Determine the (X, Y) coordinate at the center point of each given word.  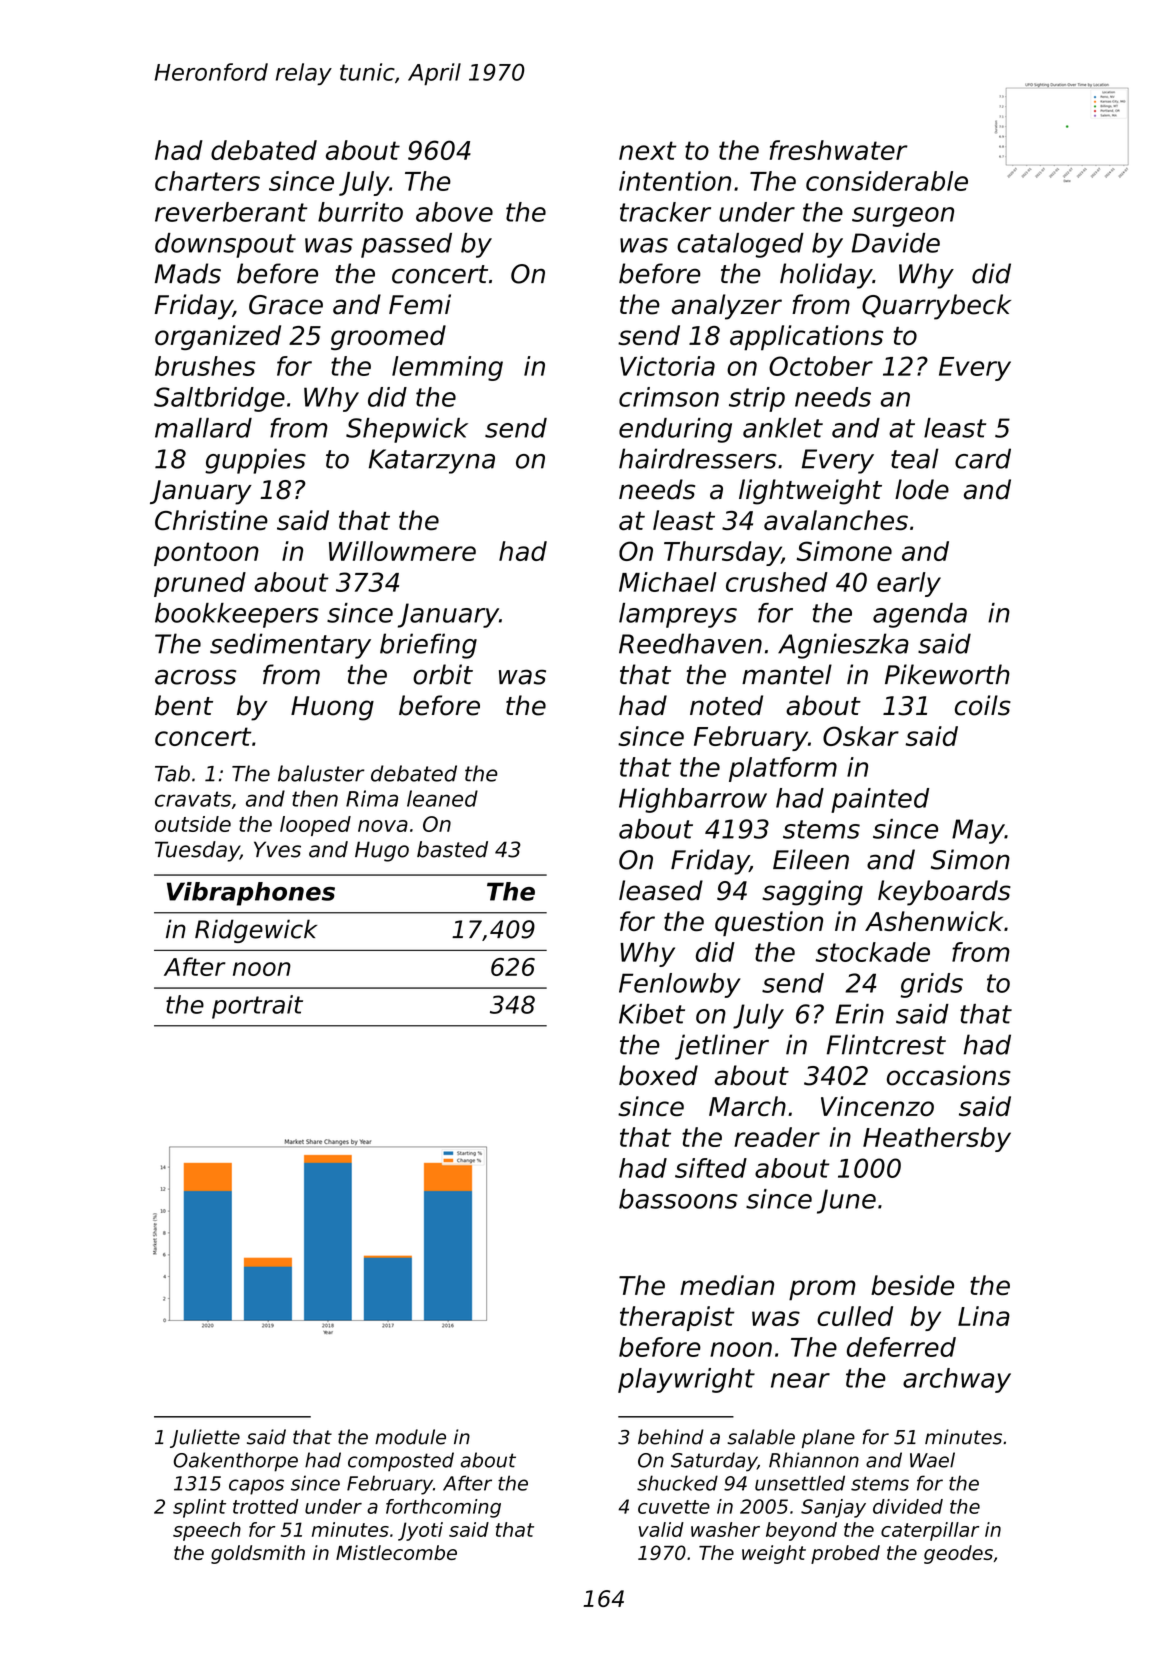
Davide (896, 243)
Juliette (205, 1438)
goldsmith (258, 1554)
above (454, 212)
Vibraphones (251, 894)
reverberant (231, 212)
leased (661, 890)
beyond (801, 1531)
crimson (669, 397)
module (410, 1437)
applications (806, 338)
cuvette (674, 1507)
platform (783, 769)
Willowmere (402, 551)
